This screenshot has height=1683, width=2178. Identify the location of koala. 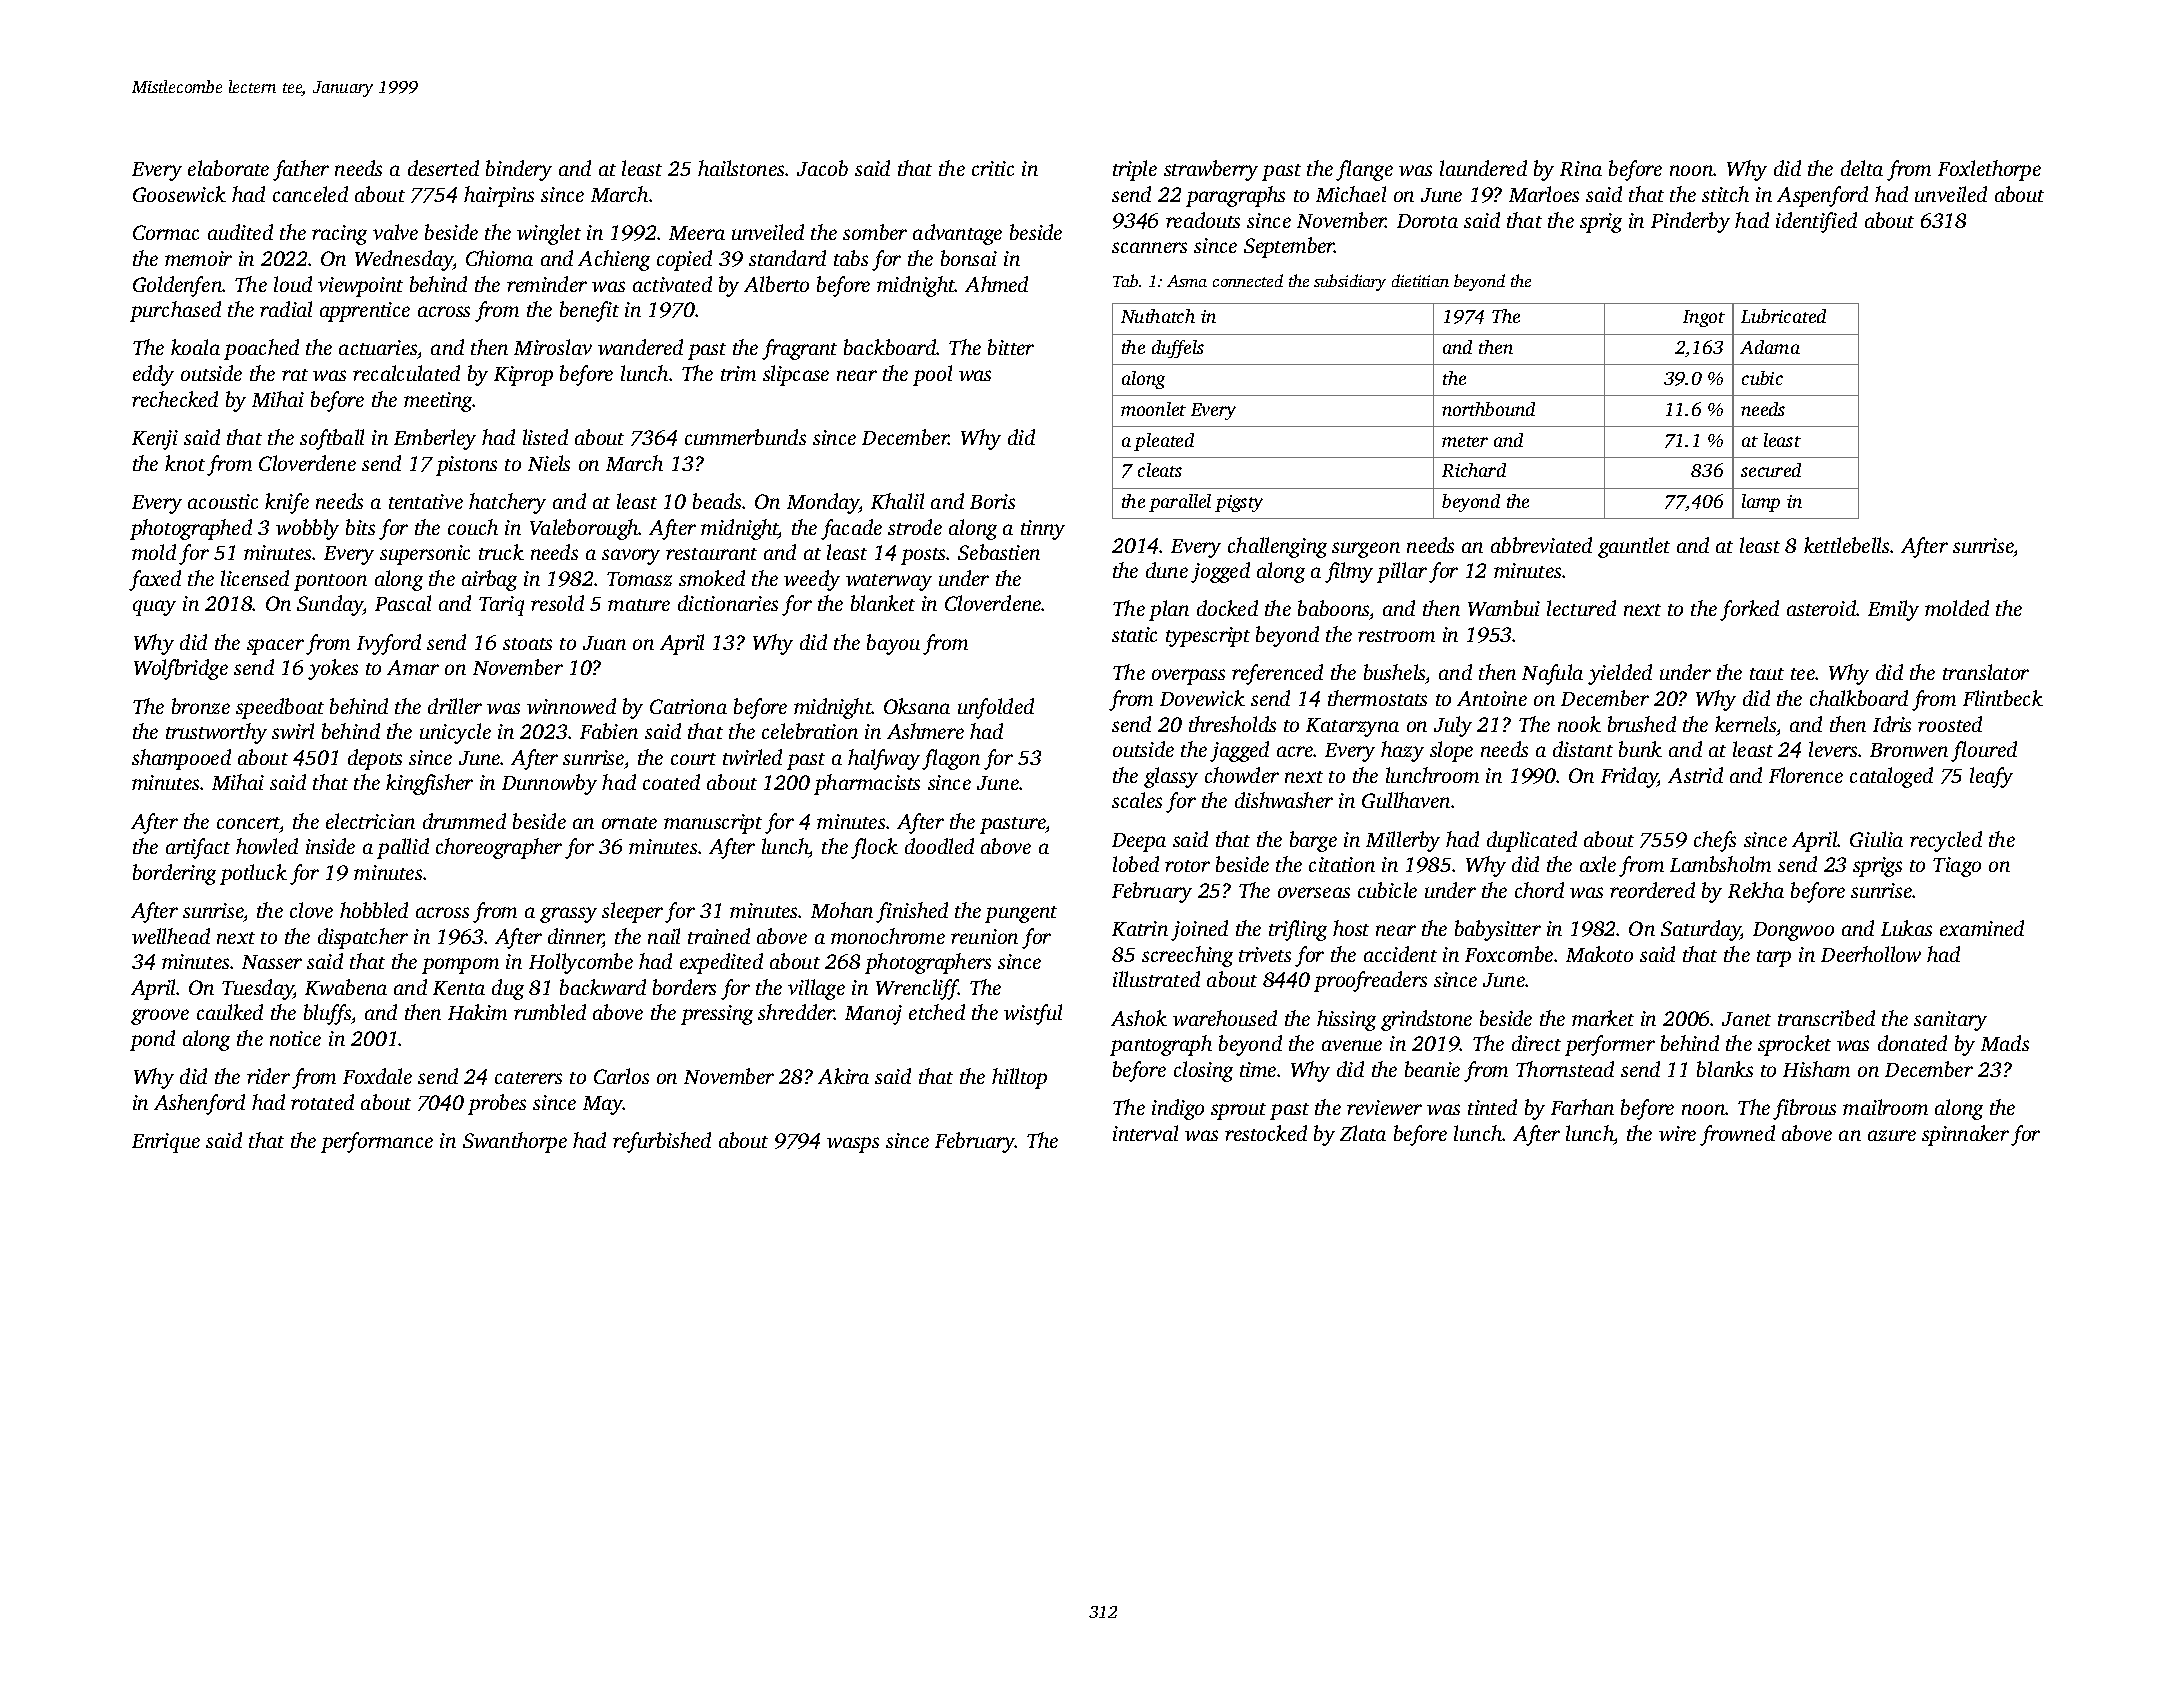
(195, 347).
